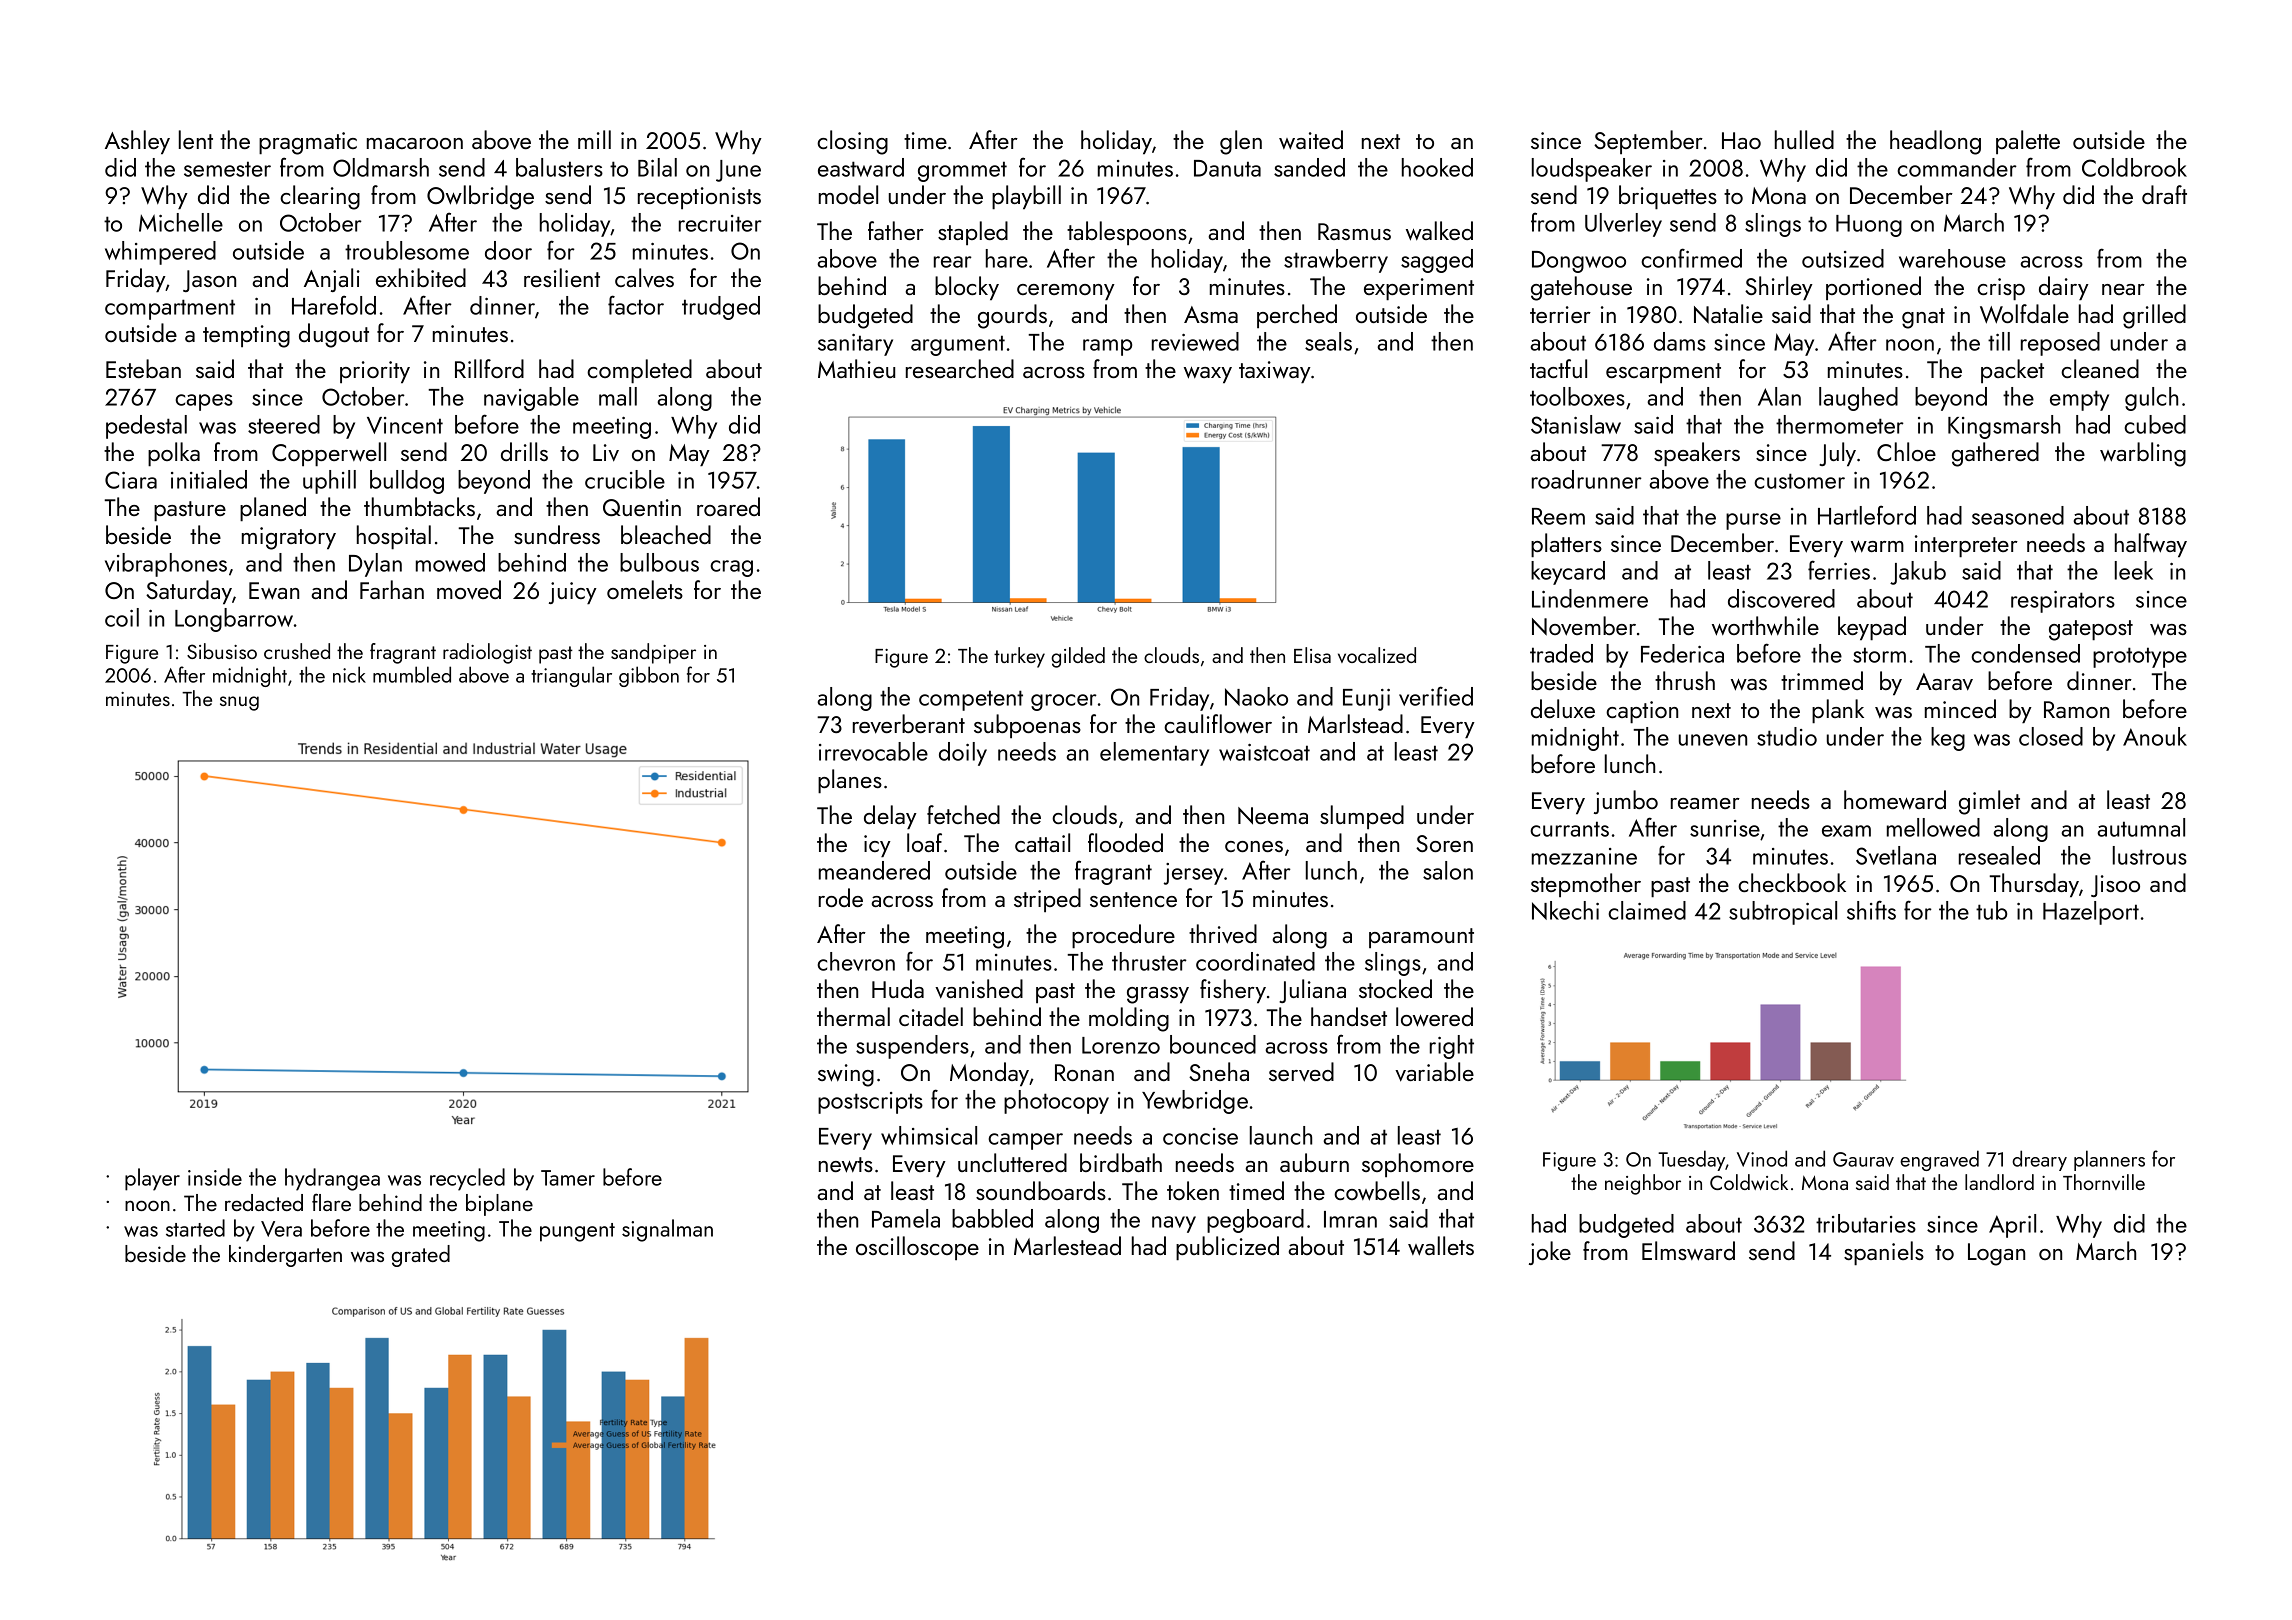  What do you see at coordinates (856, 961) in the screenshot?
I see `chevron` at bounding box center [856, 961].
